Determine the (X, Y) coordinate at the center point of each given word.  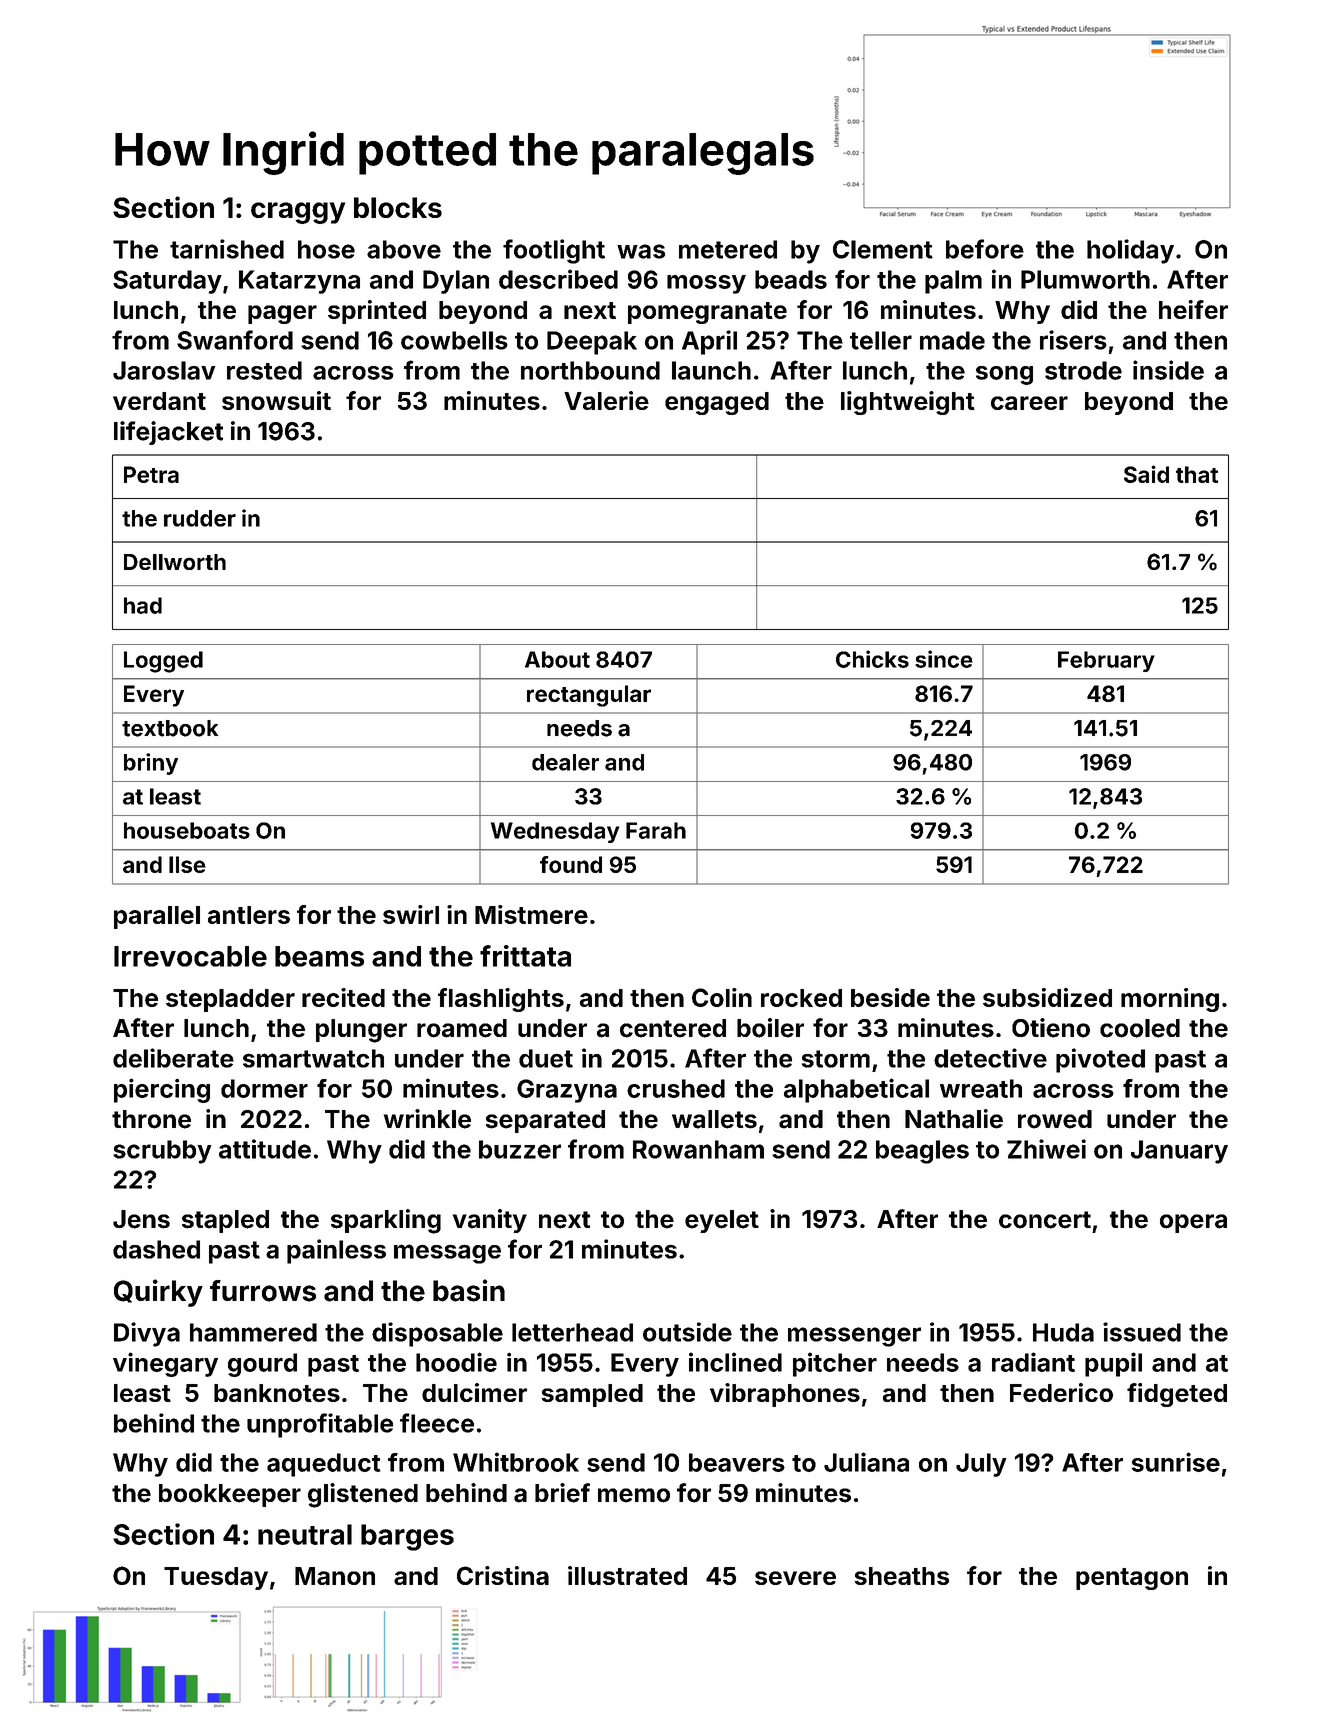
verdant (159, 401)
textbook (170, 728)
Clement (883, 249)
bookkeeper (230, 1495)
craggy (298, 213)
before (985, 249)
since (944, 659)
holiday (1130, 251)
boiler (770, 1028)
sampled (592, 1395)
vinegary (165, 1364)
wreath (981, 1088)
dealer (565, 762)
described (558, 279)
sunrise (1175, 1462)
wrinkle (427, 1119)
